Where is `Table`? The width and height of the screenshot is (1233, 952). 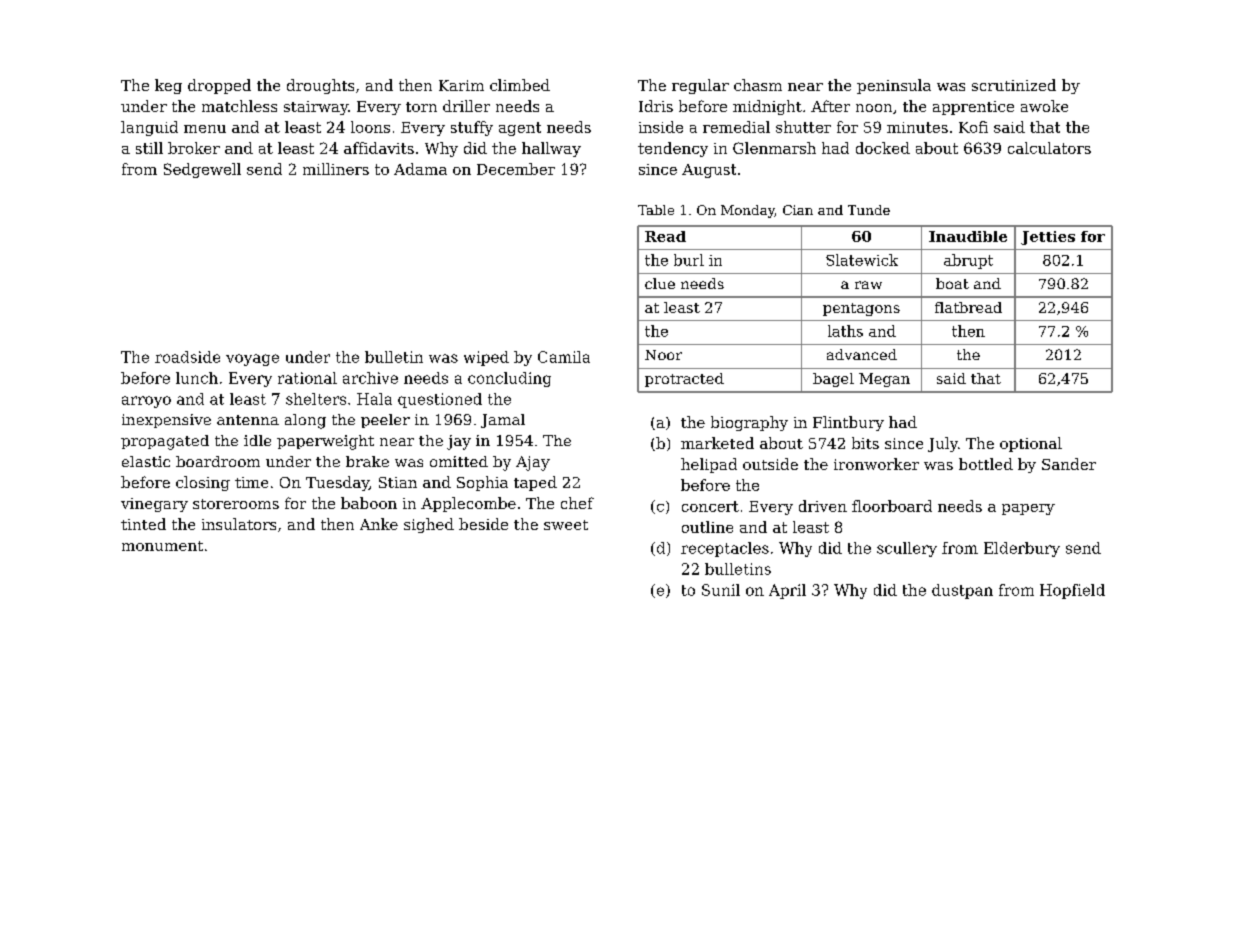
Table is located at coordinates (656, 210).
